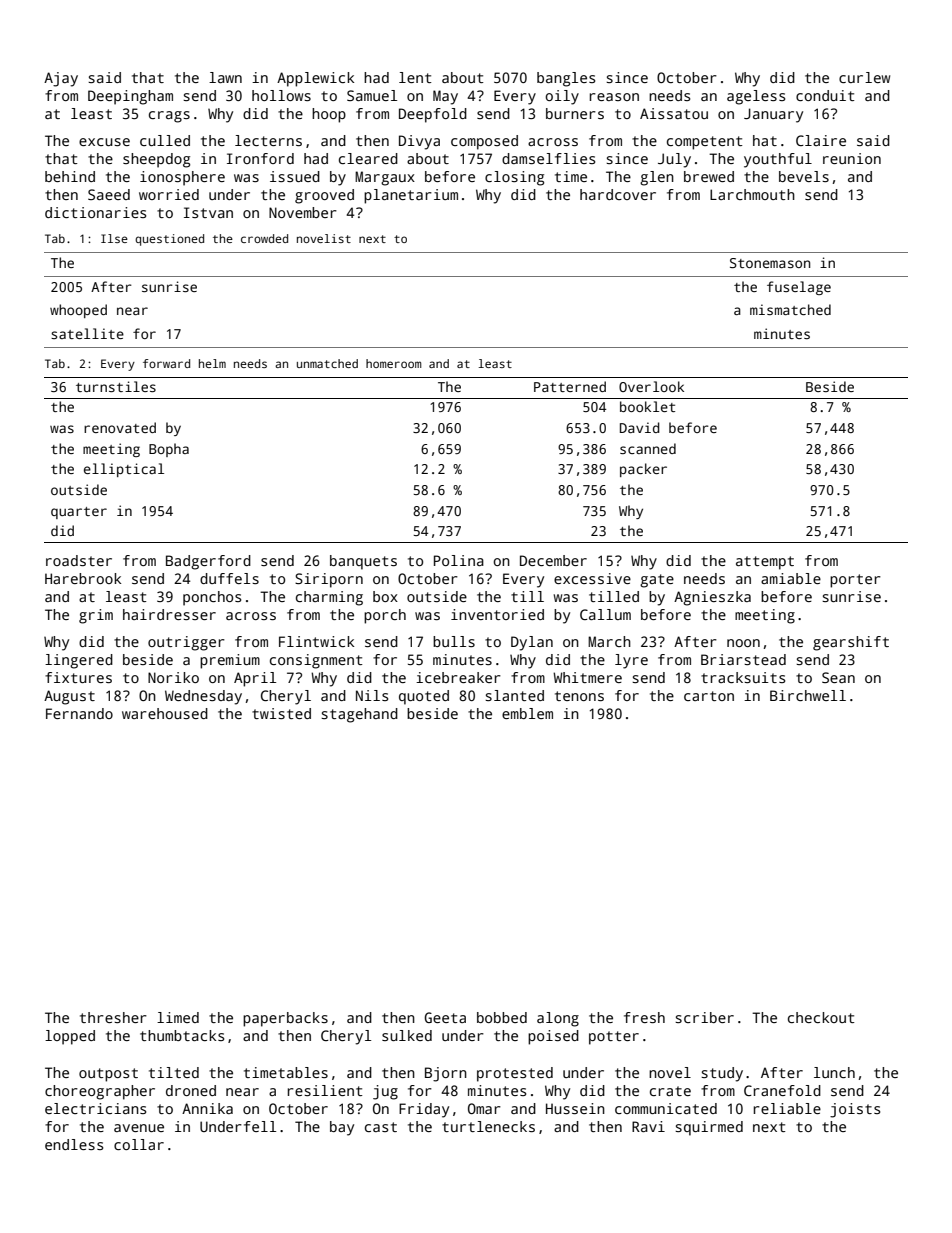  Describe the element at coordinates (648, 448) in the page. I see `scanned` at that location.
